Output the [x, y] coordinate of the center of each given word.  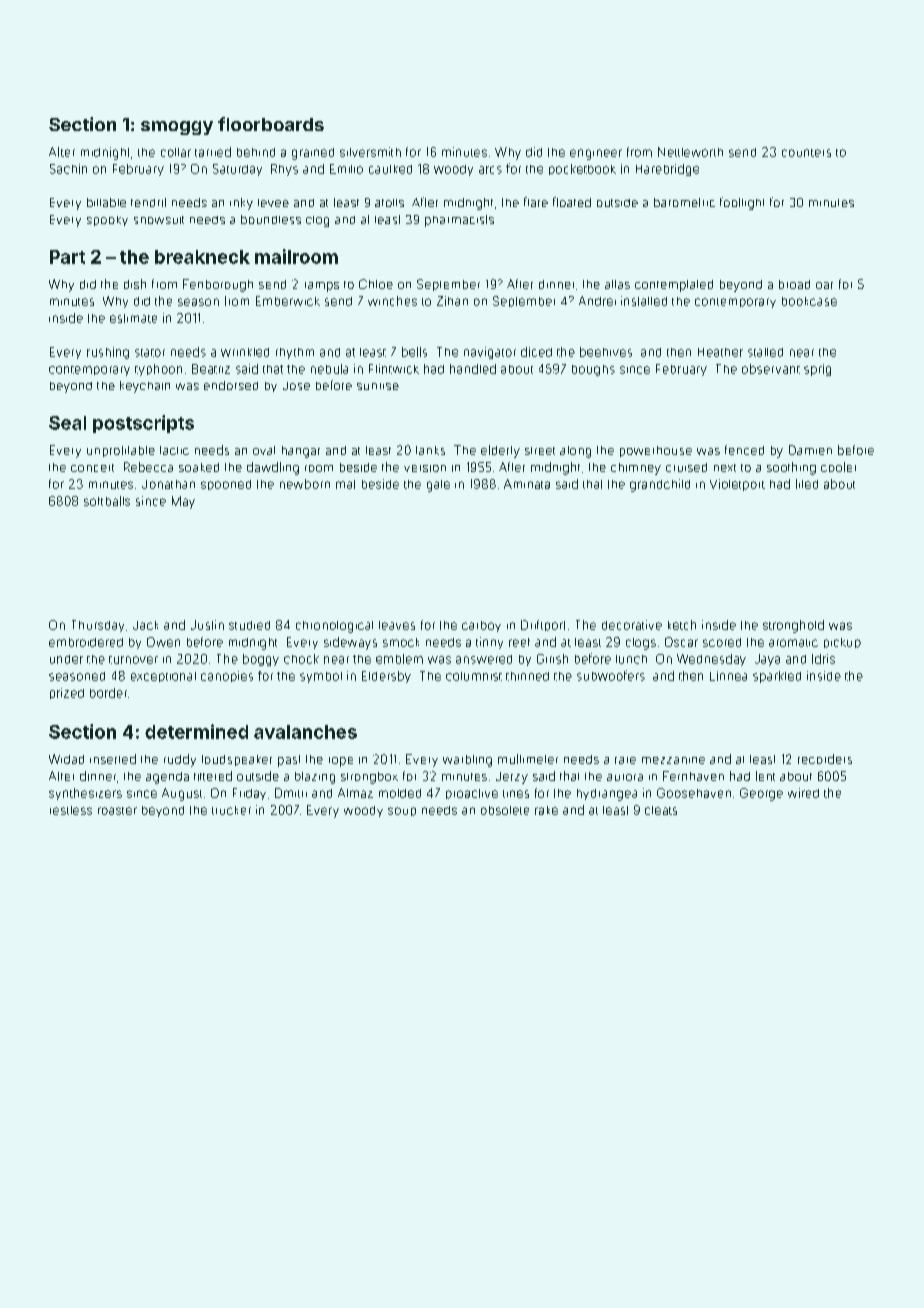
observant [771, 369]
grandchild [660, 485]
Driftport [543, 625]
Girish [552, 659]
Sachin [68, 169]
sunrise [378, 386]
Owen [163, 642]
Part [67, 257]
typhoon [158, 370]
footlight [742, 203]
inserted [113, 759]
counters [806, 153]
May [183, 502]
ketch [682, 625]
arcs [490, 170]
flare [536, 202]
